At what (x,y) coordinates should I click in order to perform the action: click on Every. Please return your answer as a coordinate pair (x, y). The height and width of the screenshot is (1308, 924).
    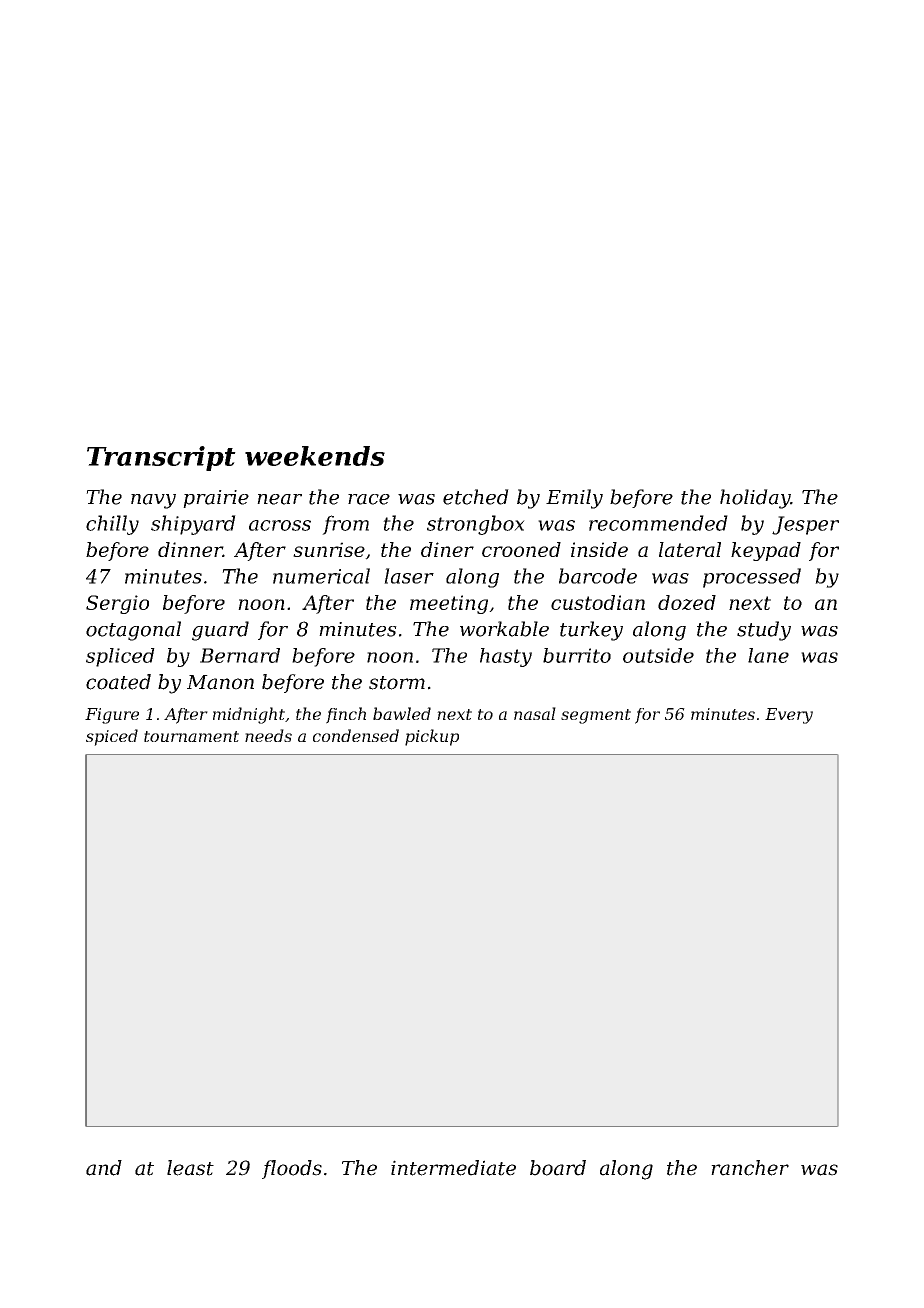
    Looking at the image, I should click on (789, 716).
